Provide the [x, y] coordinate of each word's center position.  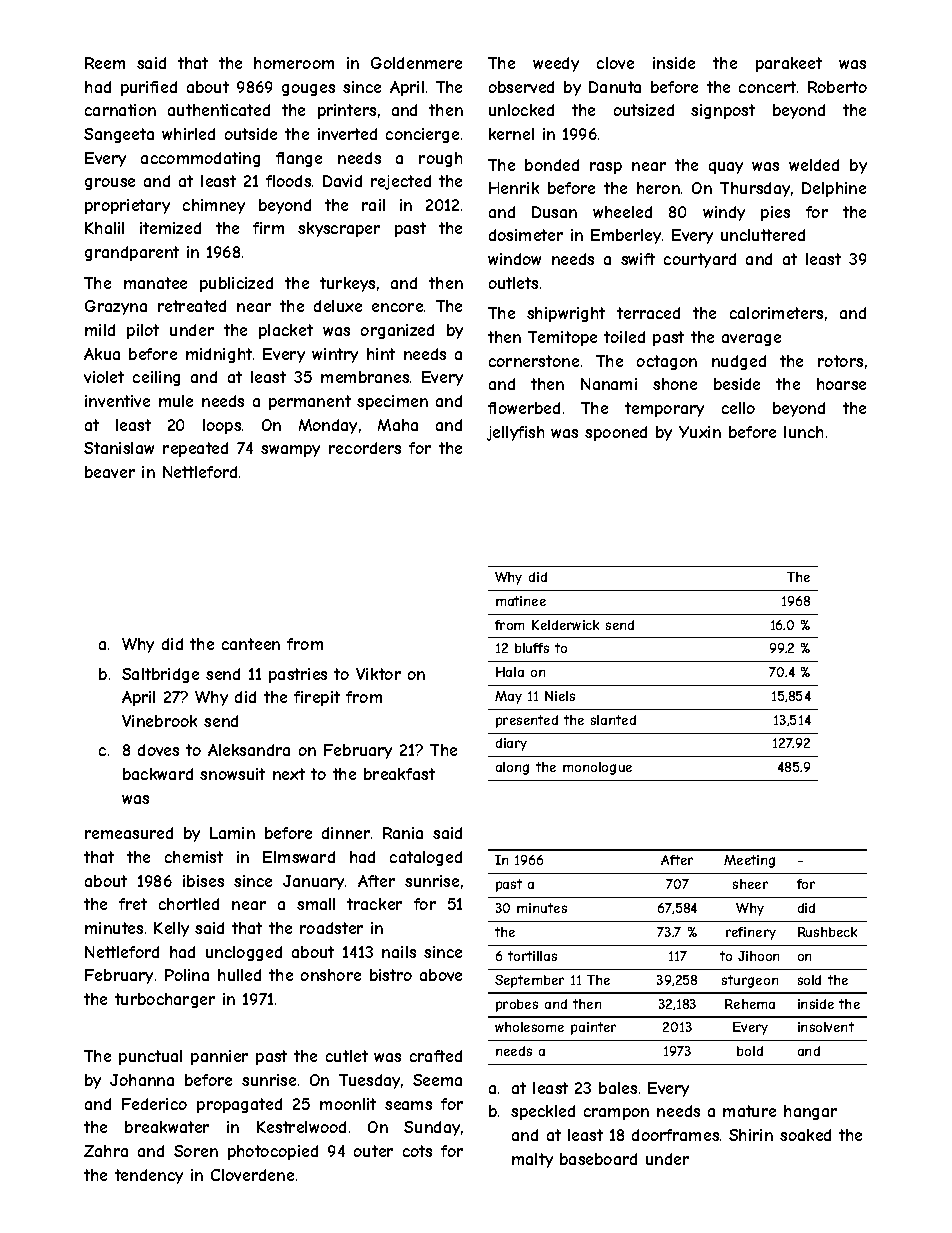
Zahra [106, 1151]
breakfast [399, 774]
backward [158, 774]
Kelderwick [565, 625]
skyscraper [339, 229]
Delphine [834, 189]
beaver [110, 472]
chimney [214, 206]
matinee [521, 601]
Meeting [749, 861]
